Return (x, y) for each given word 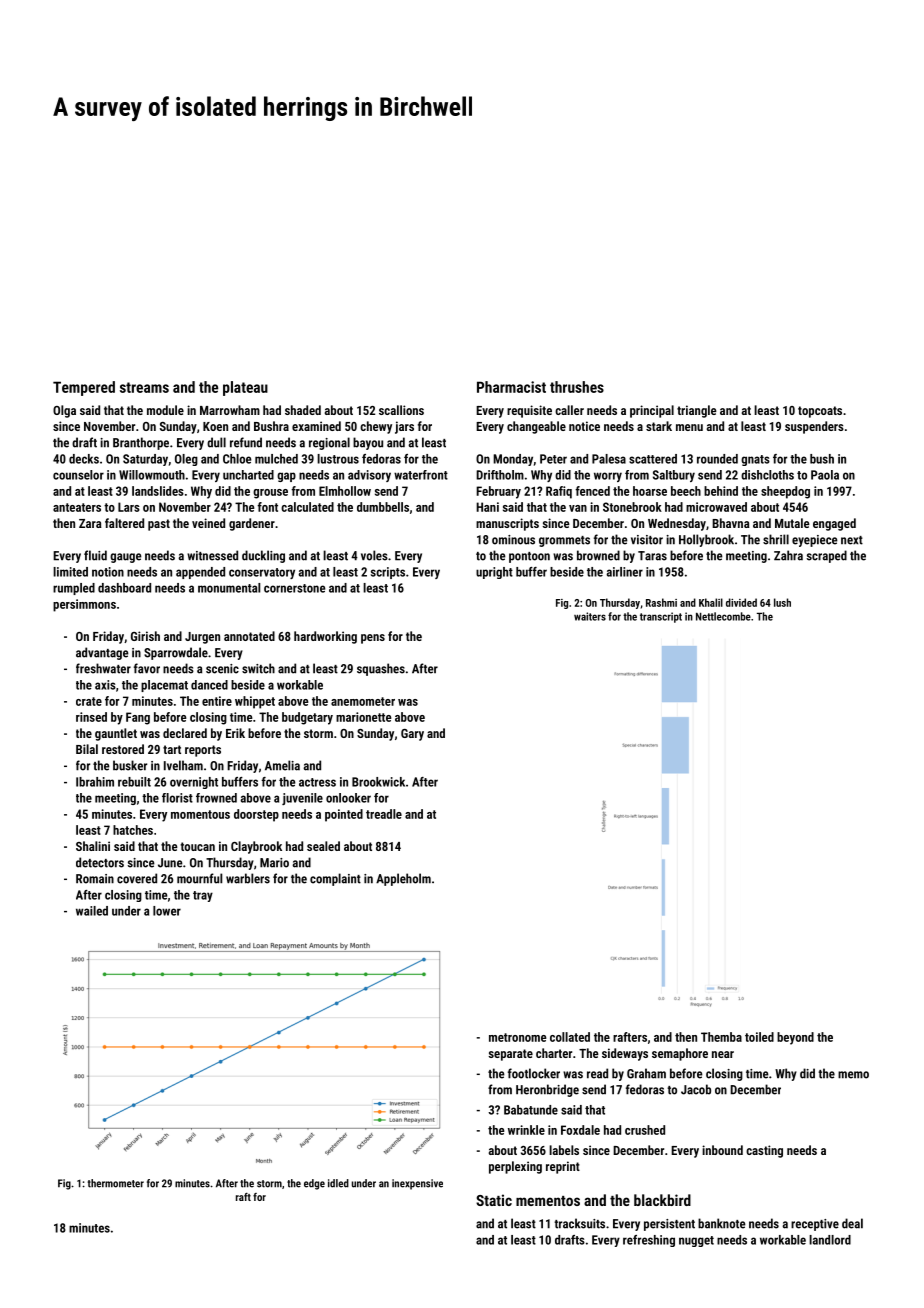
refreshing (649, 1241)
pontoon (529, 557)
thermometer (116, 1183)
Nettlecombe (723, 616)
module (165, 410)
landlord (830, 1240)
